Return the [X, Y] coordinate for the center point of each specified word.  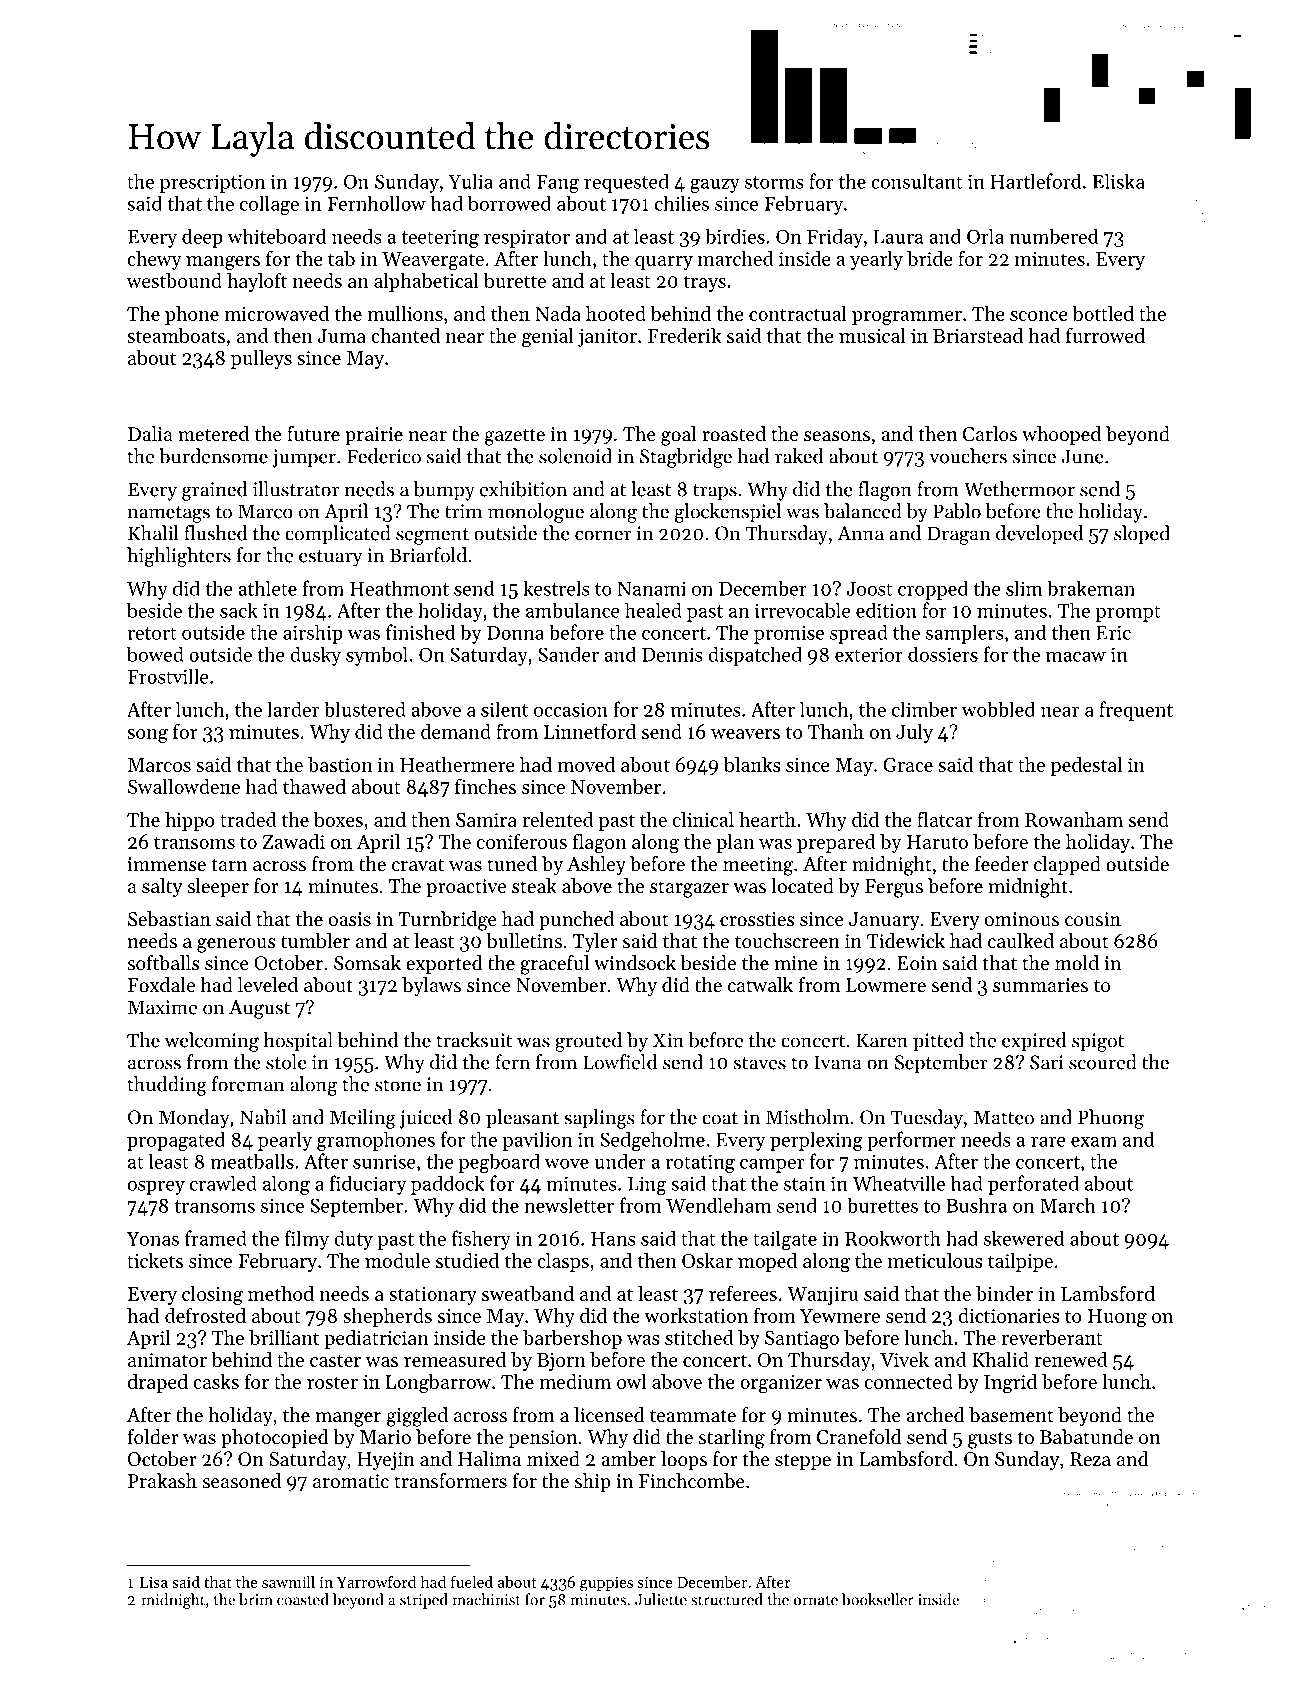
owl [631, 1381]
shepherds [387, 1317]
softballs [163, 962]
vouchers [968, 456]
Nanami [651, 588]
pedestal [1086, 766]
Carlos [990, 434]
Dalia [150, 433]
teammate [693, 1416]
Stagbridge [686, 458]
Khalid [1000, 1359]
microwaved [276, 313]
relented [558, 819]
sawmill [288, 1582]
